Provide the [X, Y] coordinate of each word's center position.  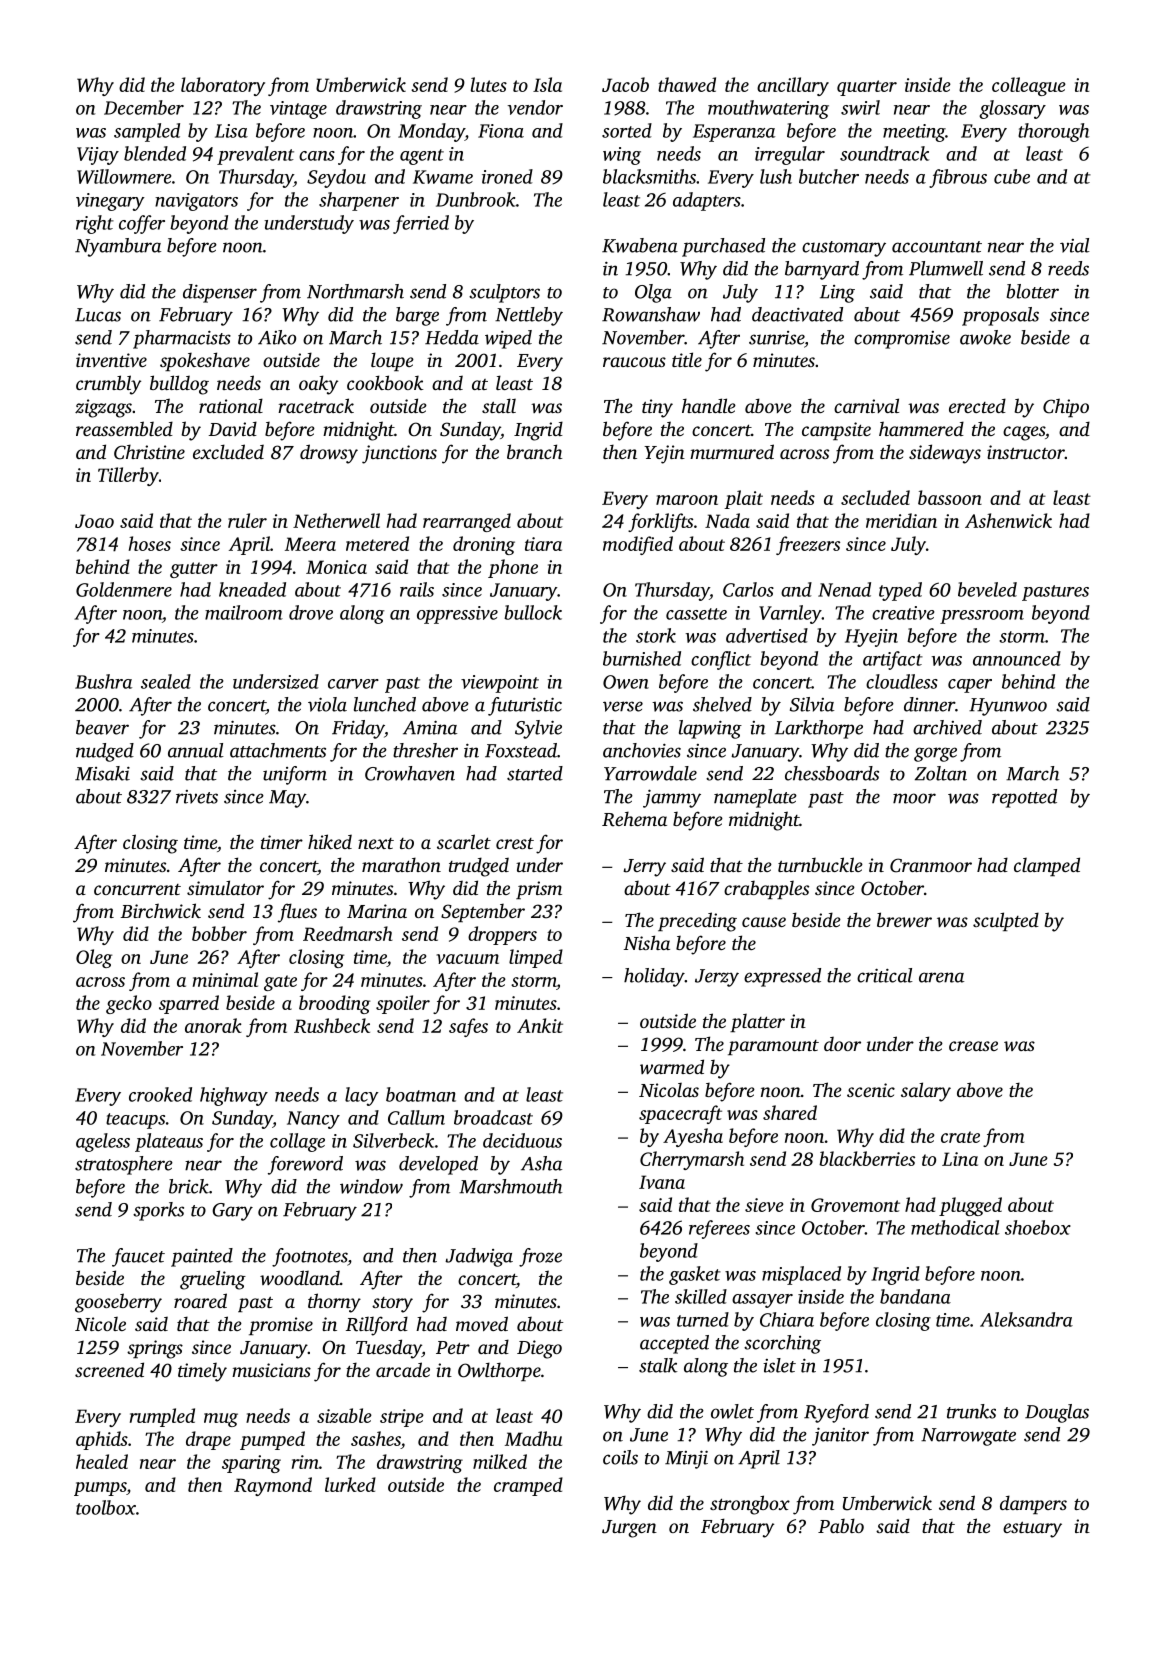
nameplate [755, 798]
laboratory [223, 86]
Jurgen [629, 1529]
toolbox [106, 1507]
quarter [867, 88]
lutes [489, 84]
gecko [129, 1004]
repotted [1024, 798]
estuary [1032, 1529]
